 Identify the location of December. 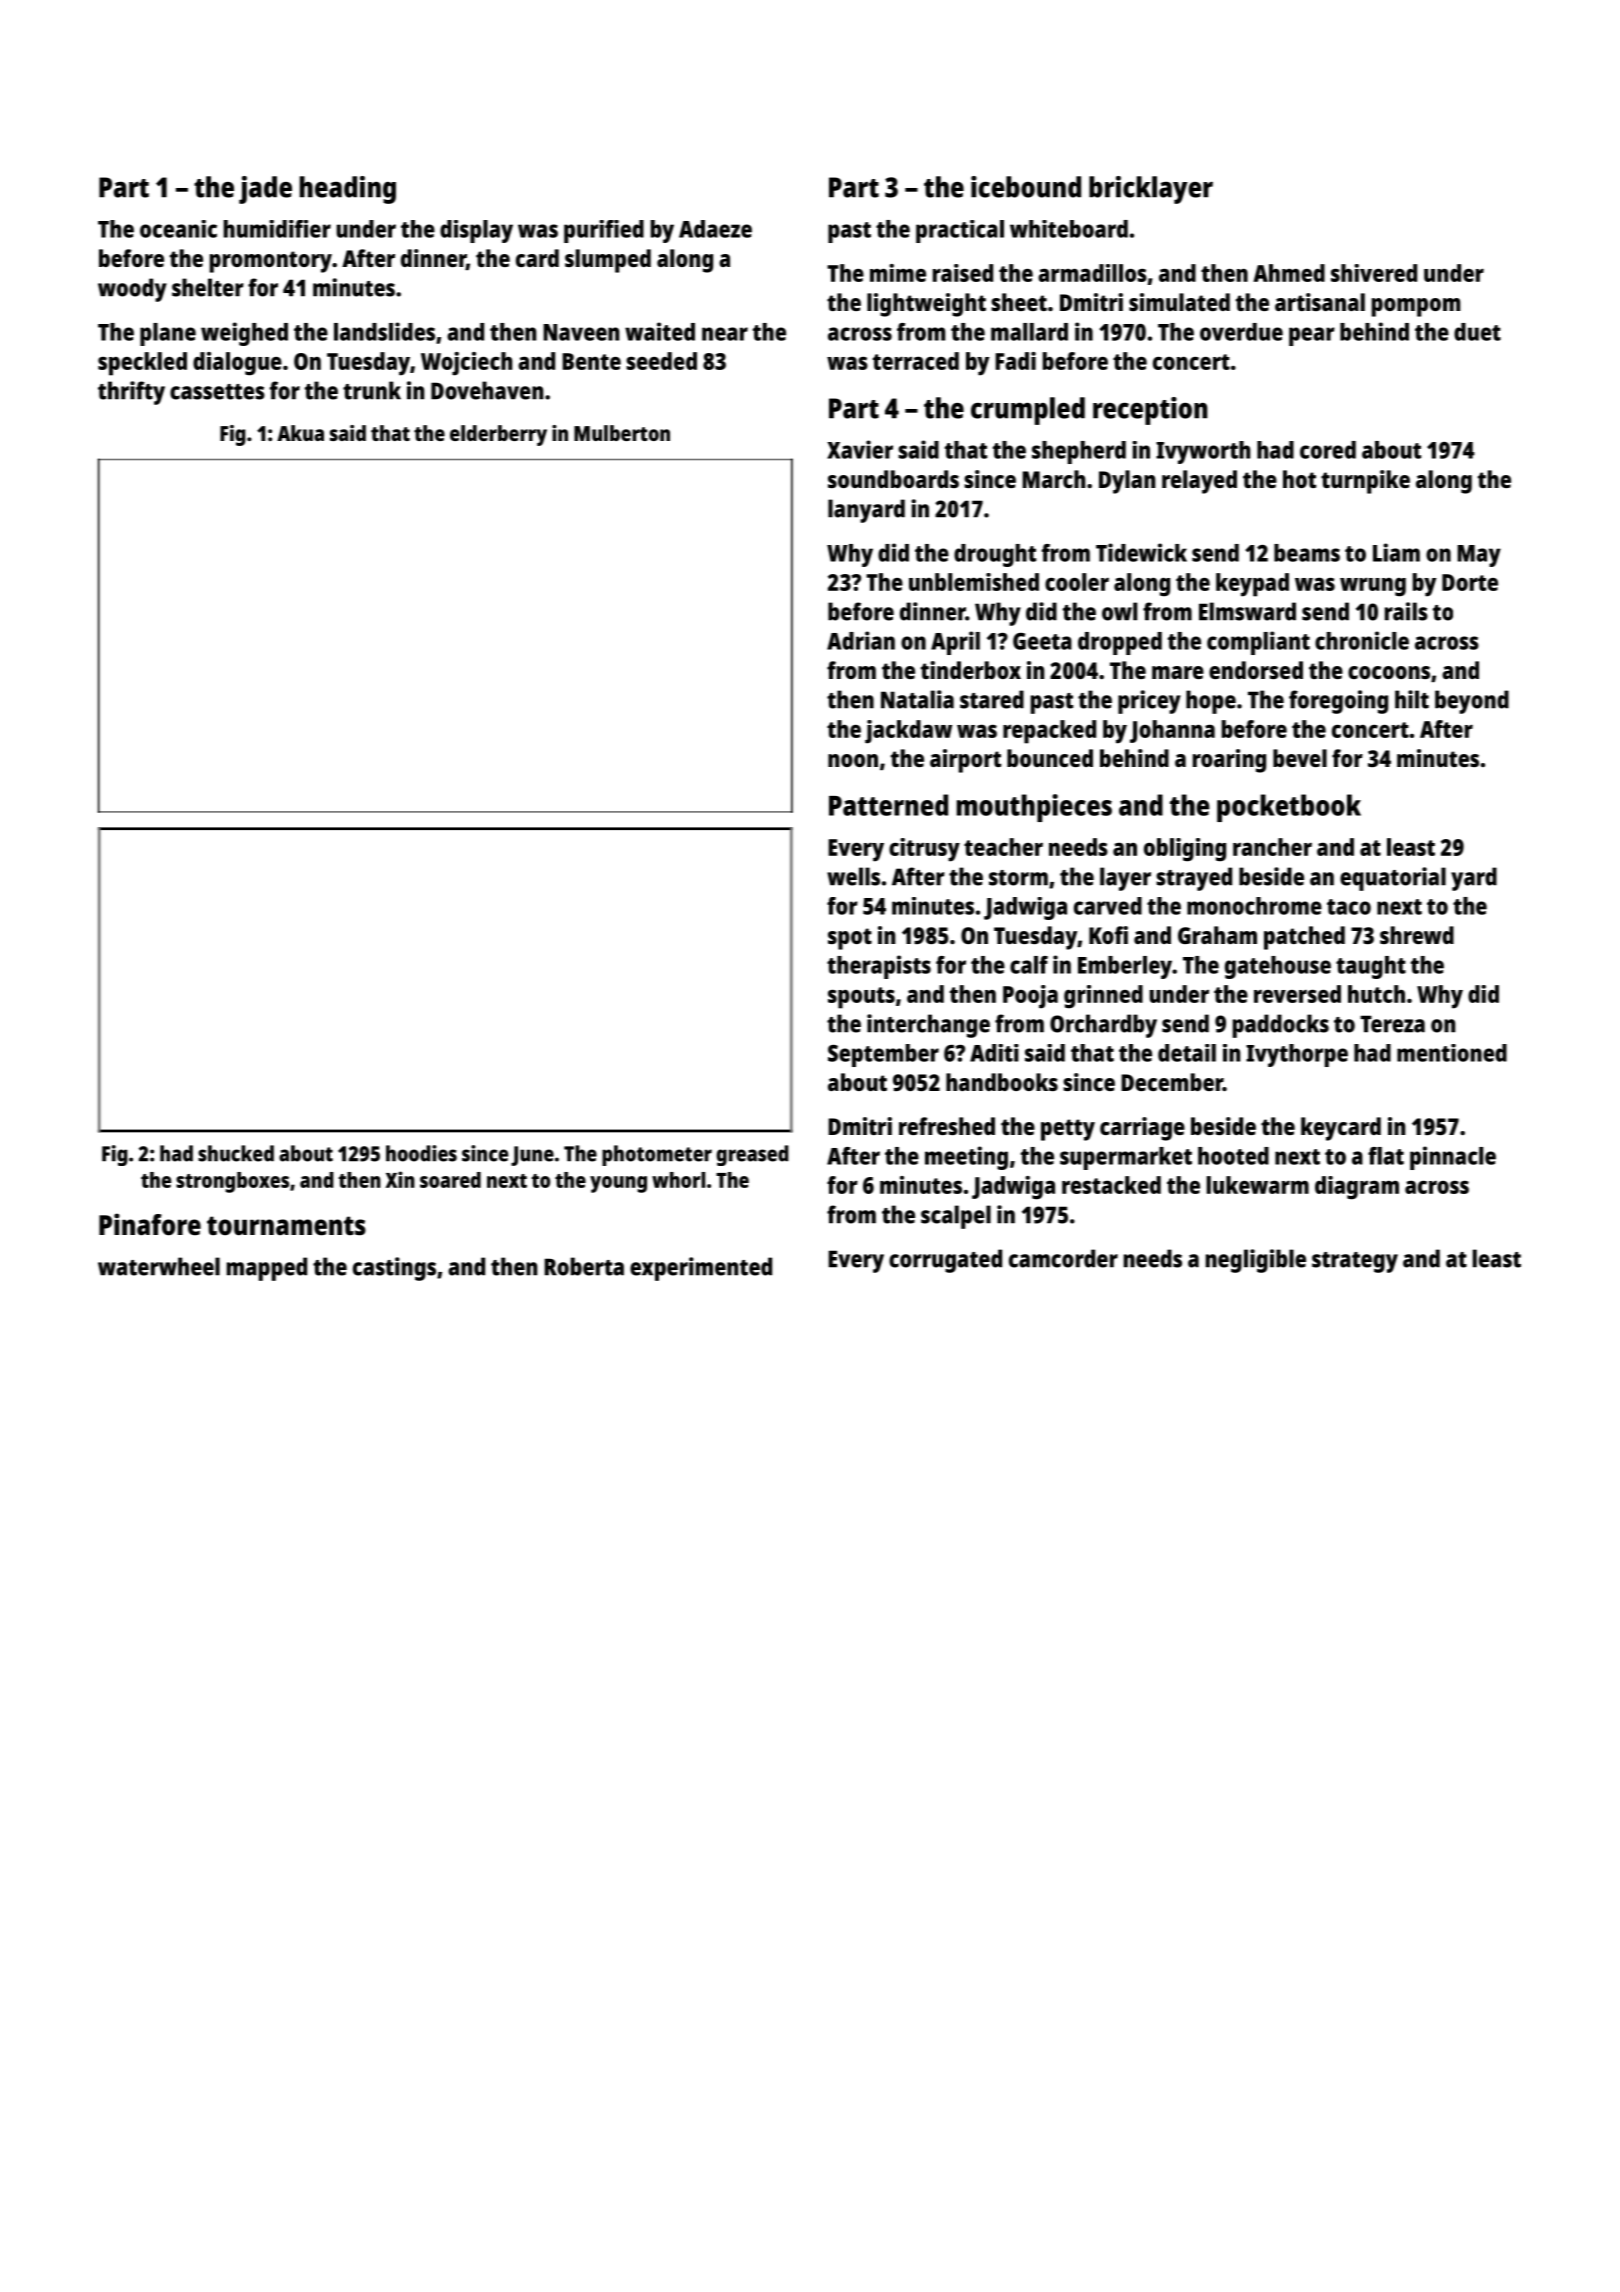
(1172, 1082).
